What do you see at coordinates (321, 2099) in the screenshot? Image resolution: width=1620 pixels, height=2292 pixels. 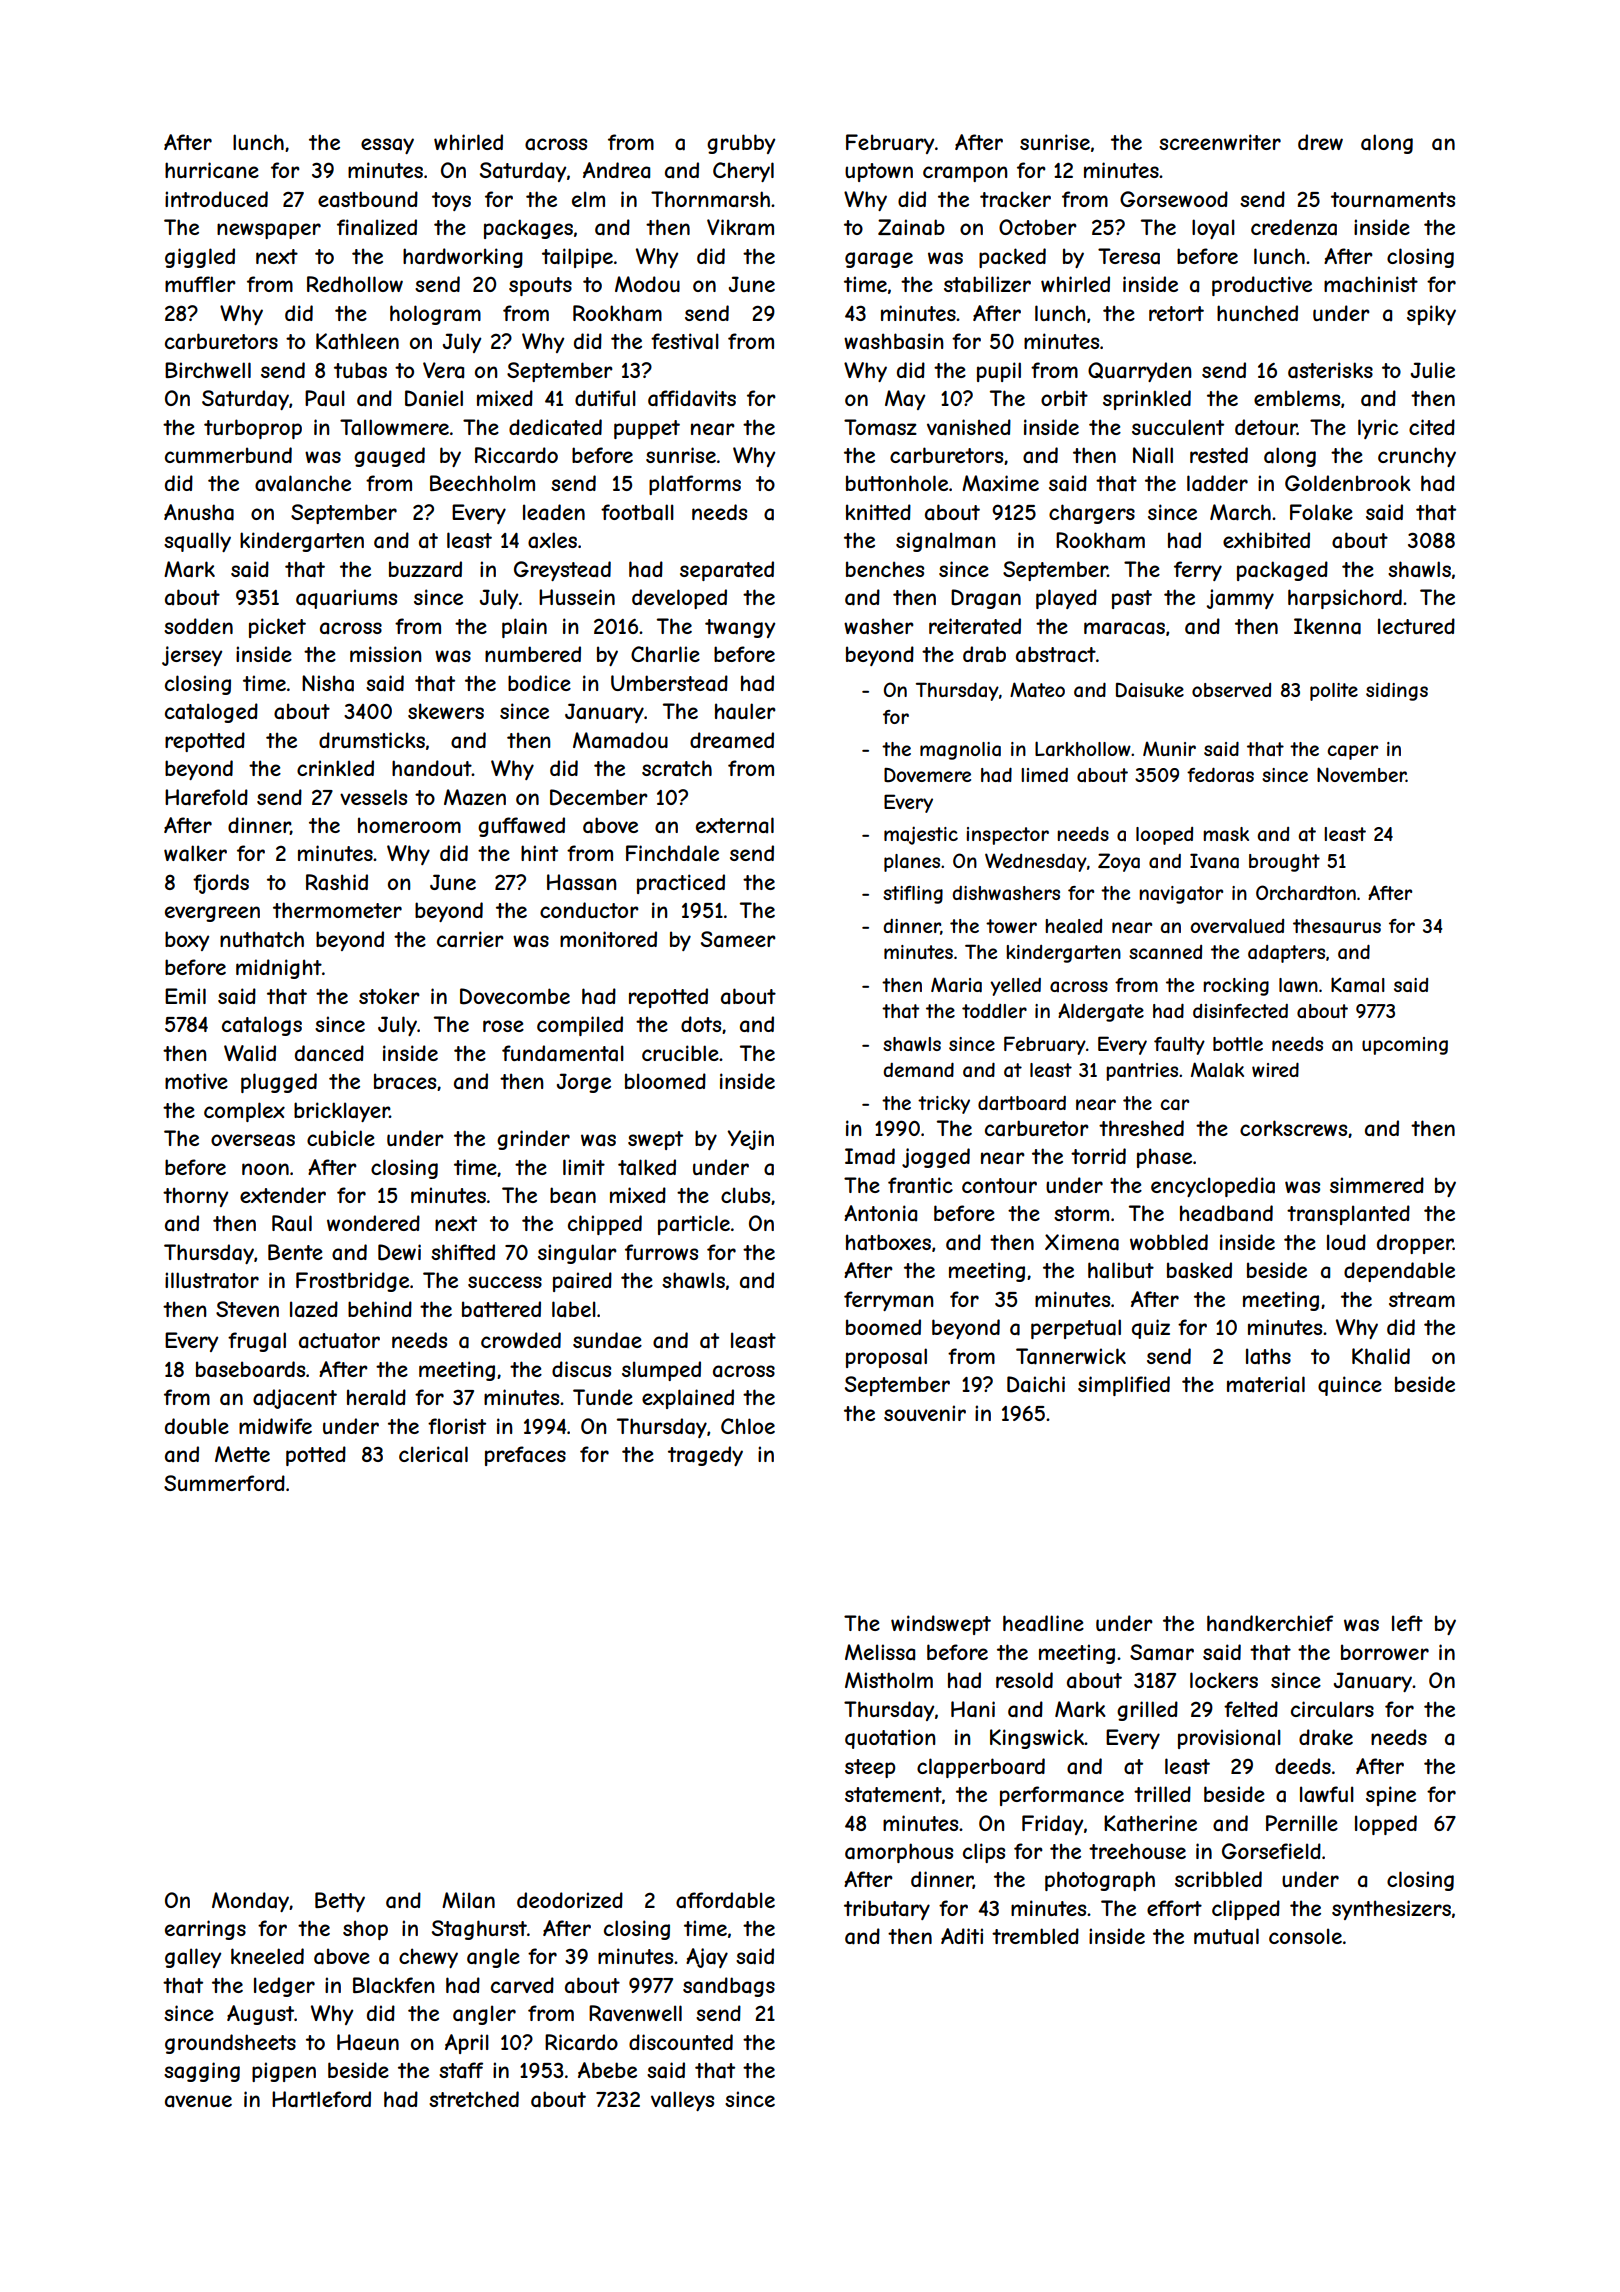 I see `Hartleford` at bounding box center [321, 2099].
